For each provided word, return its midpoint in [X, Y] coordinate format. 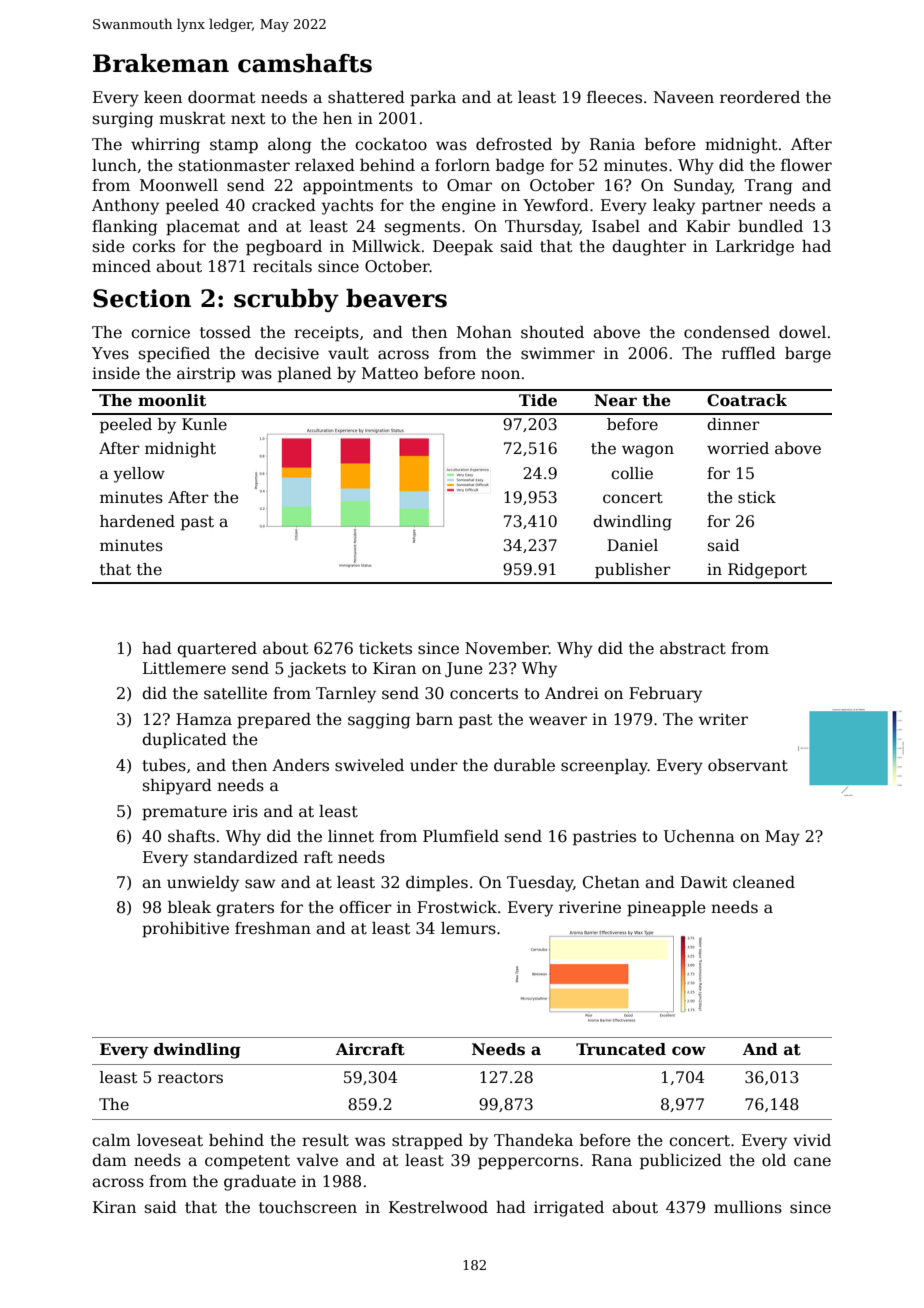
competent [247, 1162]
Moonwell [179, 185]
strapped [427, 1142]
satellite [235, 693]
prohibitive [185, 930]
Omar [469, 185]
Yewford [556, 205]
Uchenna [699, 836]
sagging [379, 721]
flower [806, 165]
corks [153, 246]
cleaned [764, 882]
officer [365, 907]
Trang [768, 187]
